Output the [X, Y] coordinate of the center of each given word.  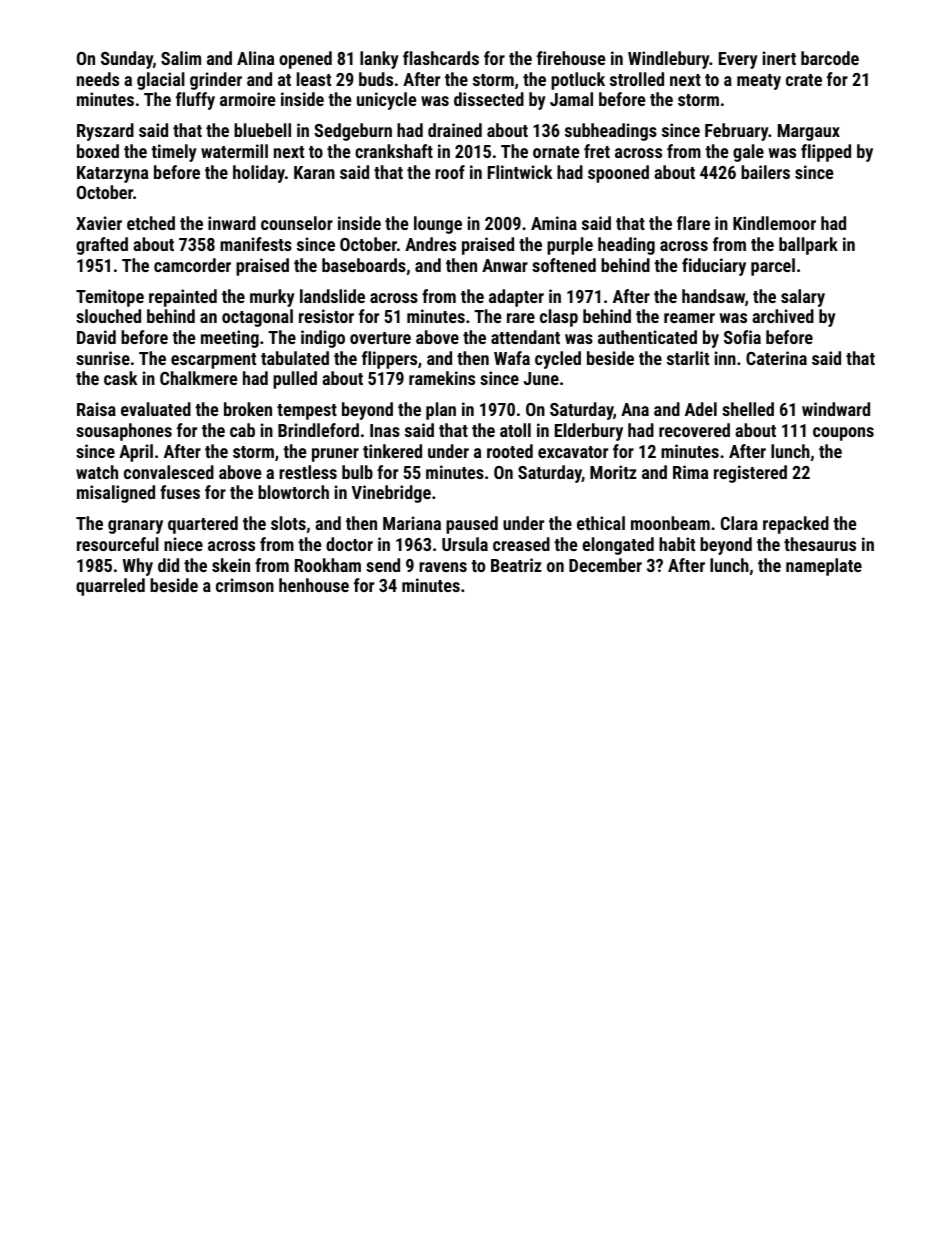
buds [376, 79]
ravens [443, 567]
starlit [688, 358]
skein [231, 565]
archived [783, 316]
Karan [314, 172]
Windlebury [669, 60]
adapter [516, 298]
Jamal [571, 99]
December [605, 565]
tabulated [295, 358]
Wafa [512, 358]
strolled [637, 79]
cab [242, 430]
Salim [181, 58]
